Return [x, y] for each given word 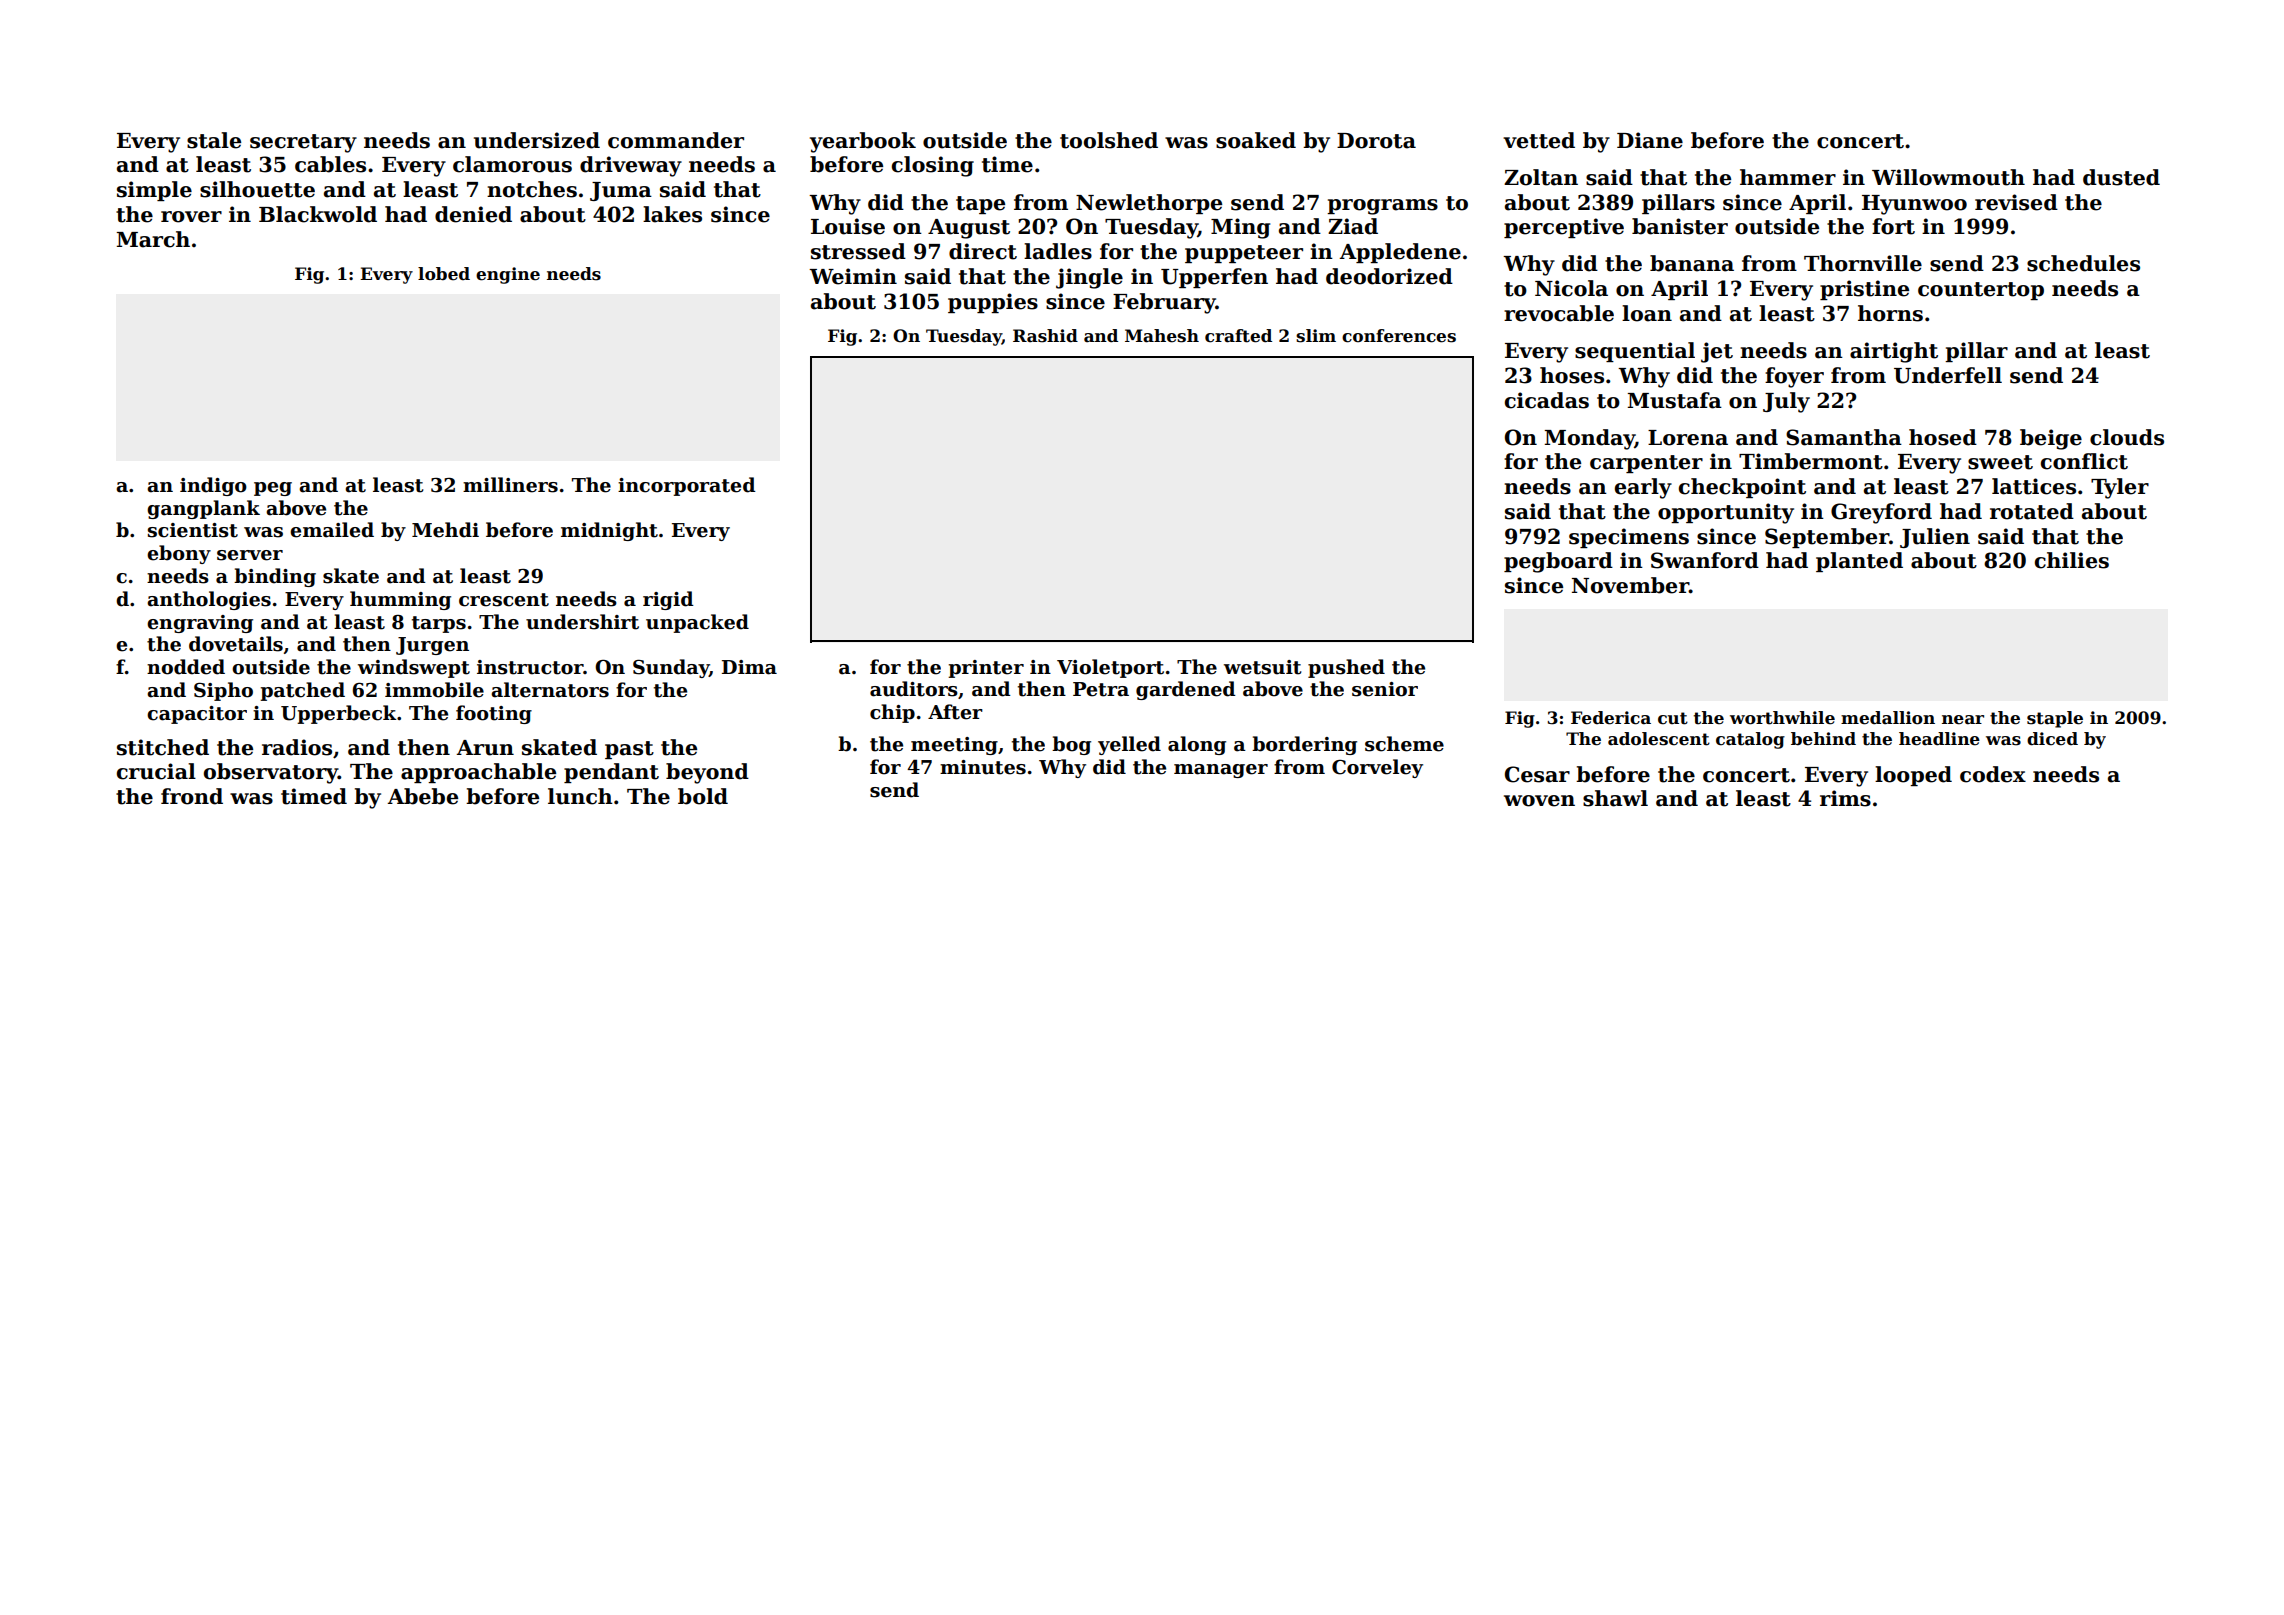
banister [1680, 226]
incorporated [687, 486]
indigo [213, 486]
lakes [672, 214]
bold [703, 796]
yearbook [863, 142]
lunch [580, 796]
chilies [2072, 560]
